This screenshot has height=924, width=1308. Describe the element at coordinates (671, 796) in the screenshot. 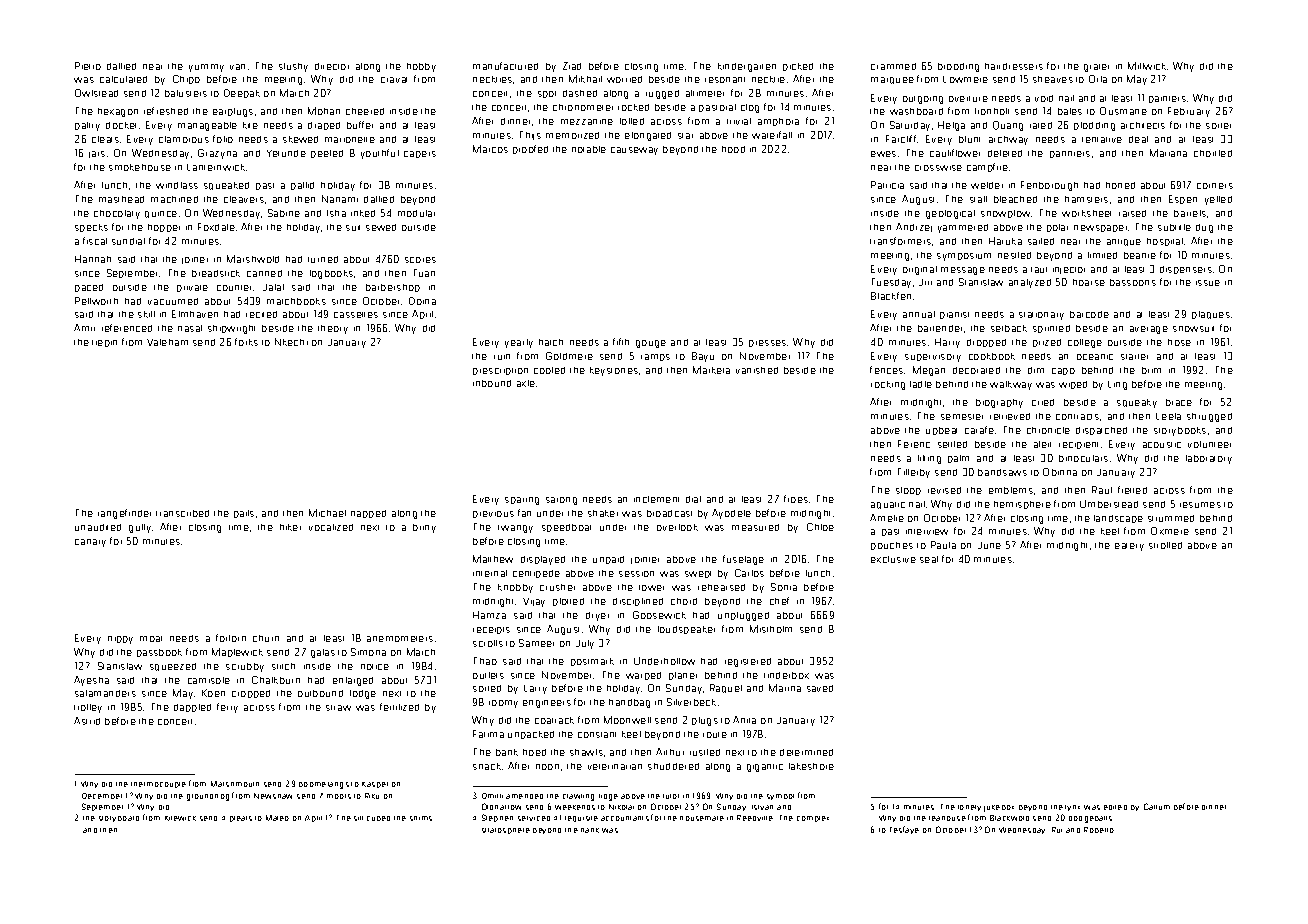

I see `tutor` at that location.
